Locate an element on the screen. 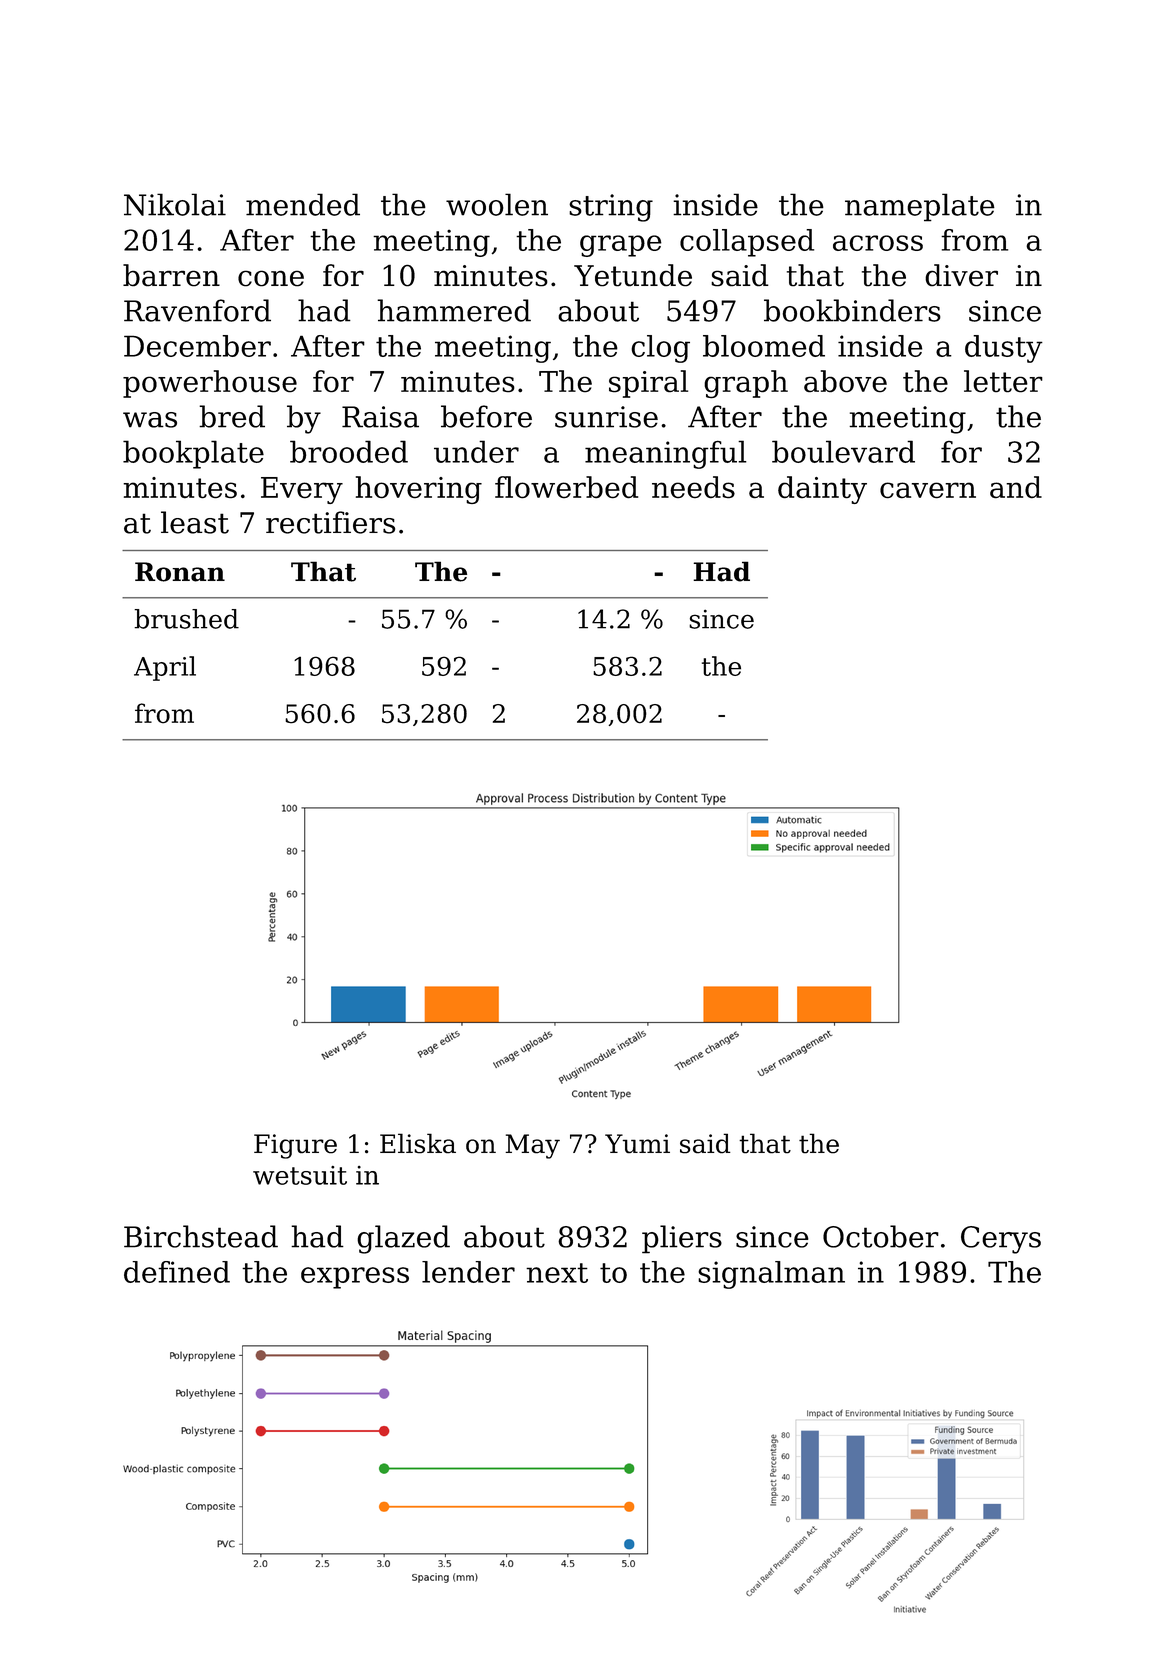 The image size is (1165, 1654). cavern is located at coordinates (928, 490).
